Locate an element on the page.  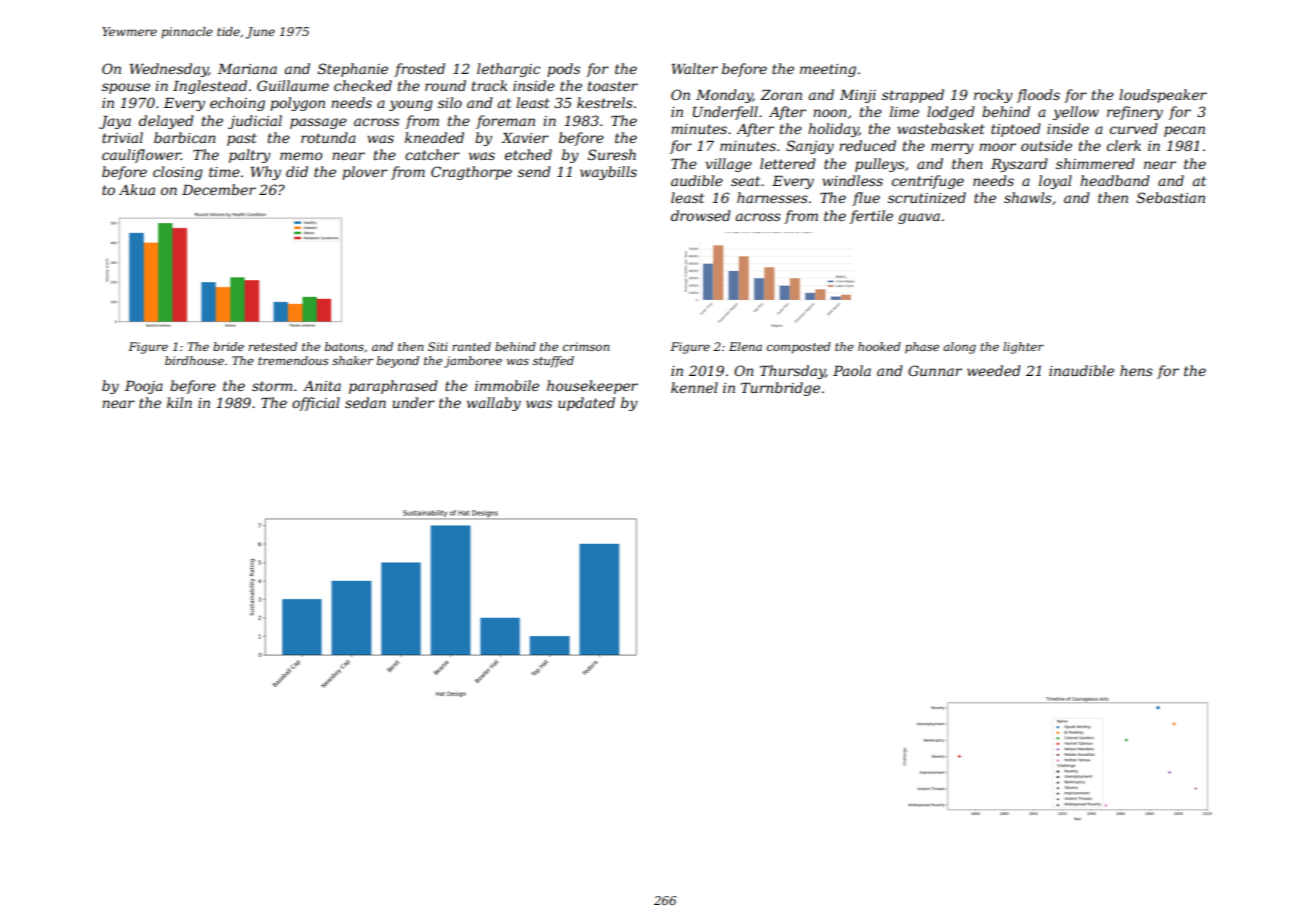
bride is located at coordinates (228, 346).
